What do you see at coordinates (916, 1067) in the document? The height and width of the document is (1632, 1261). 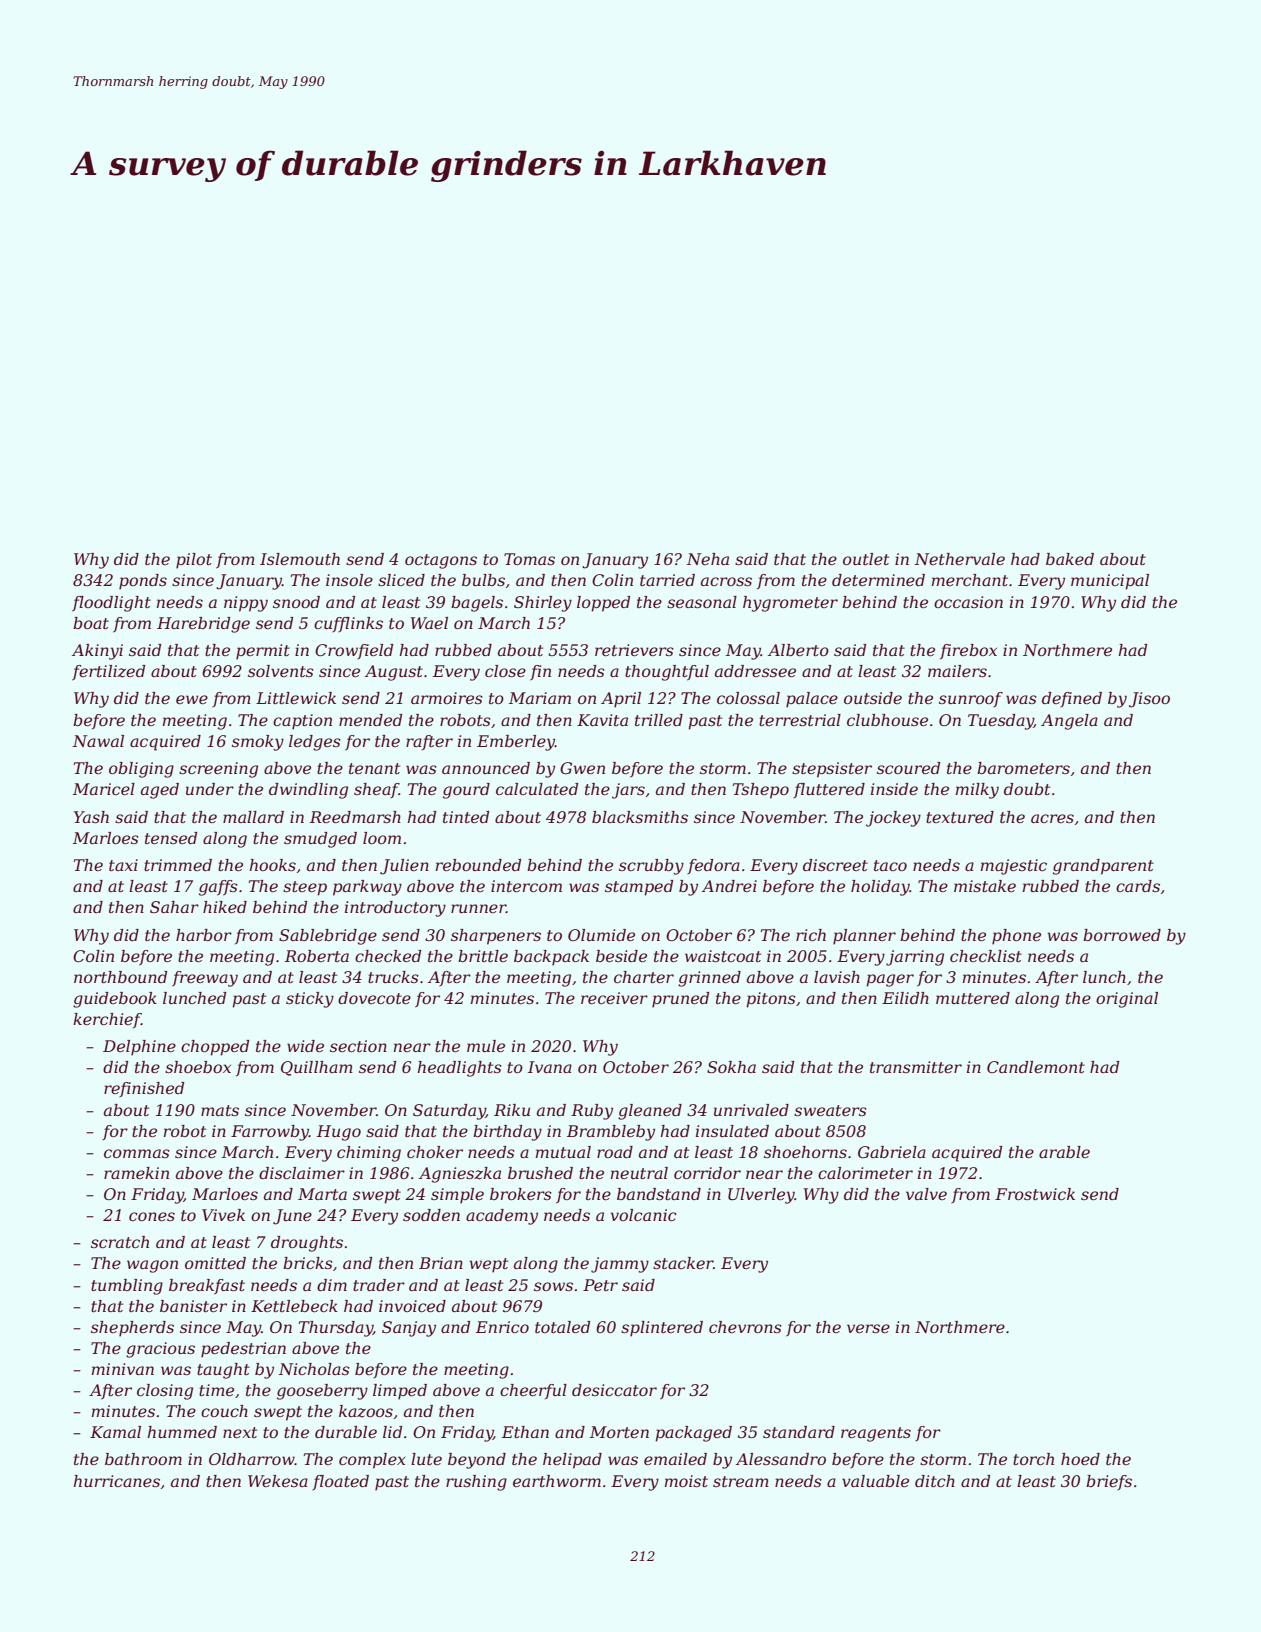 I see `transmitter` at bounding box center [916, 1067].
